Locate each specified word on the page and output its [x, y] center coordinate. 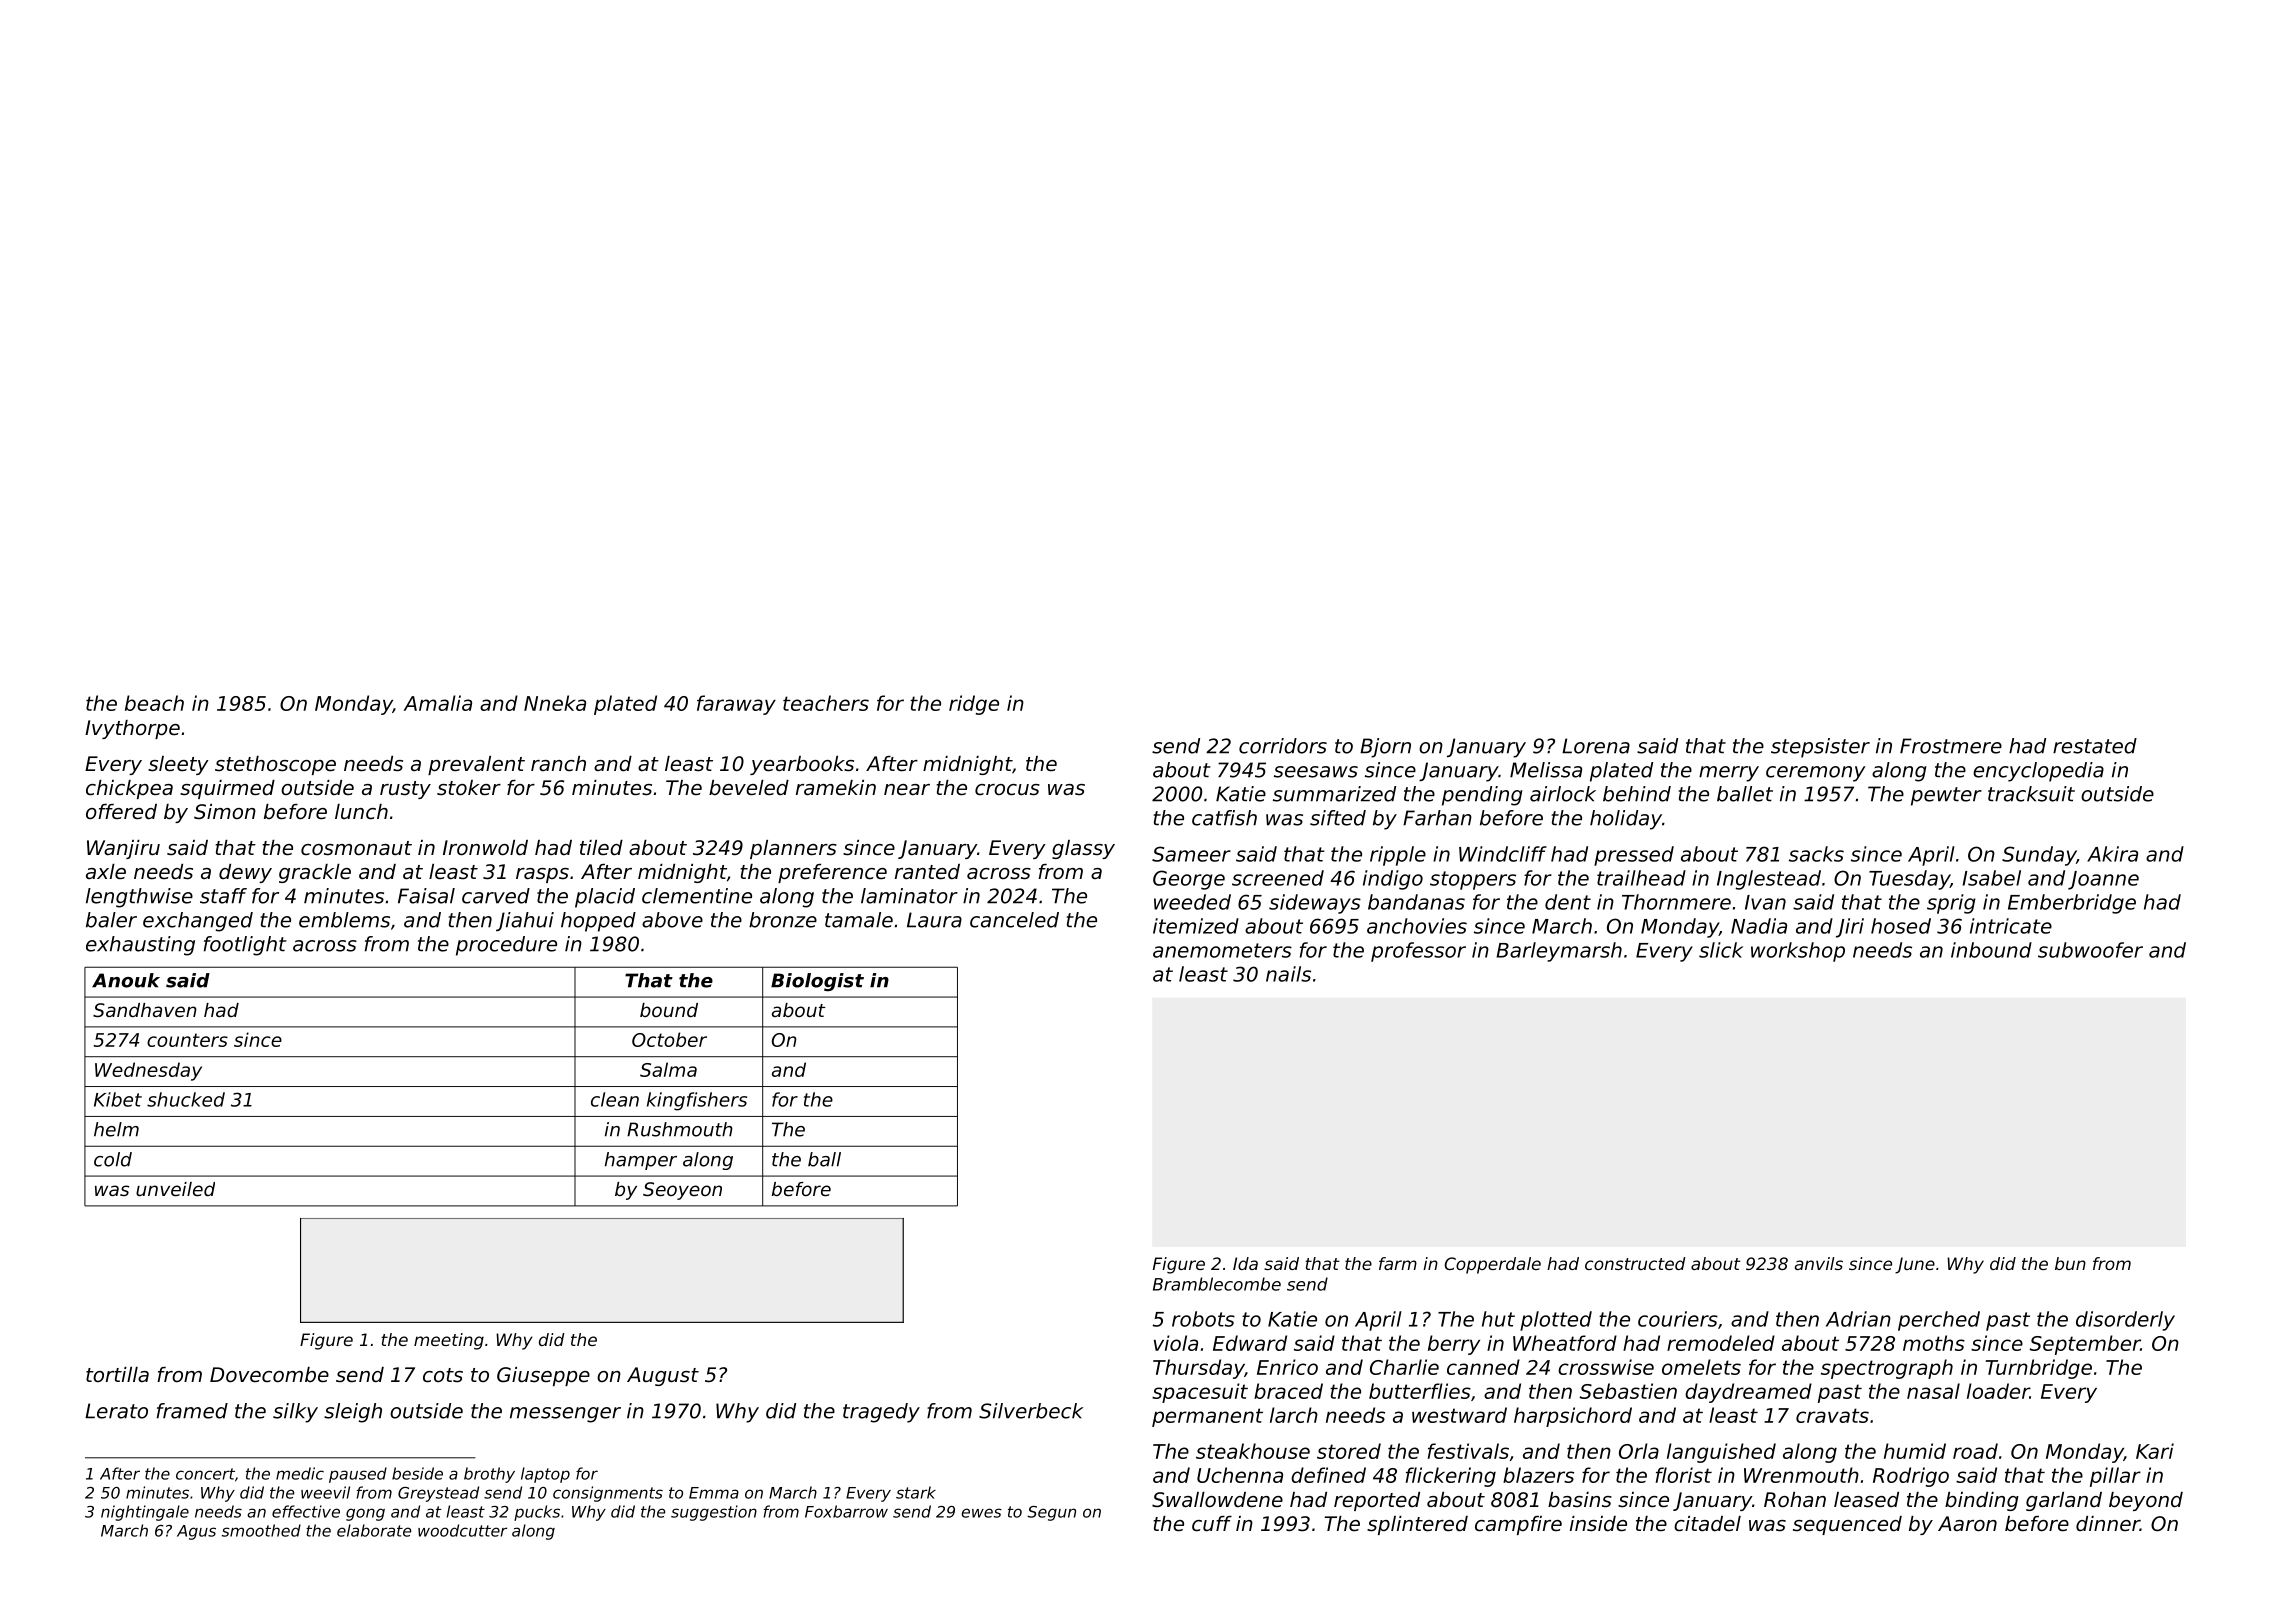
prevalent [476, 765]
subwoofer [2090, 950]
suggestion [714, 1513]
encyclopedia [2038, 772]
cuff [1212, 1524]
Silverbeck [1031, 1411]
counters [187, 1040]
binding [1982, 1501]
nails [1288, 974]
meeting [449, 1341]
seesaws [1316, 772]
